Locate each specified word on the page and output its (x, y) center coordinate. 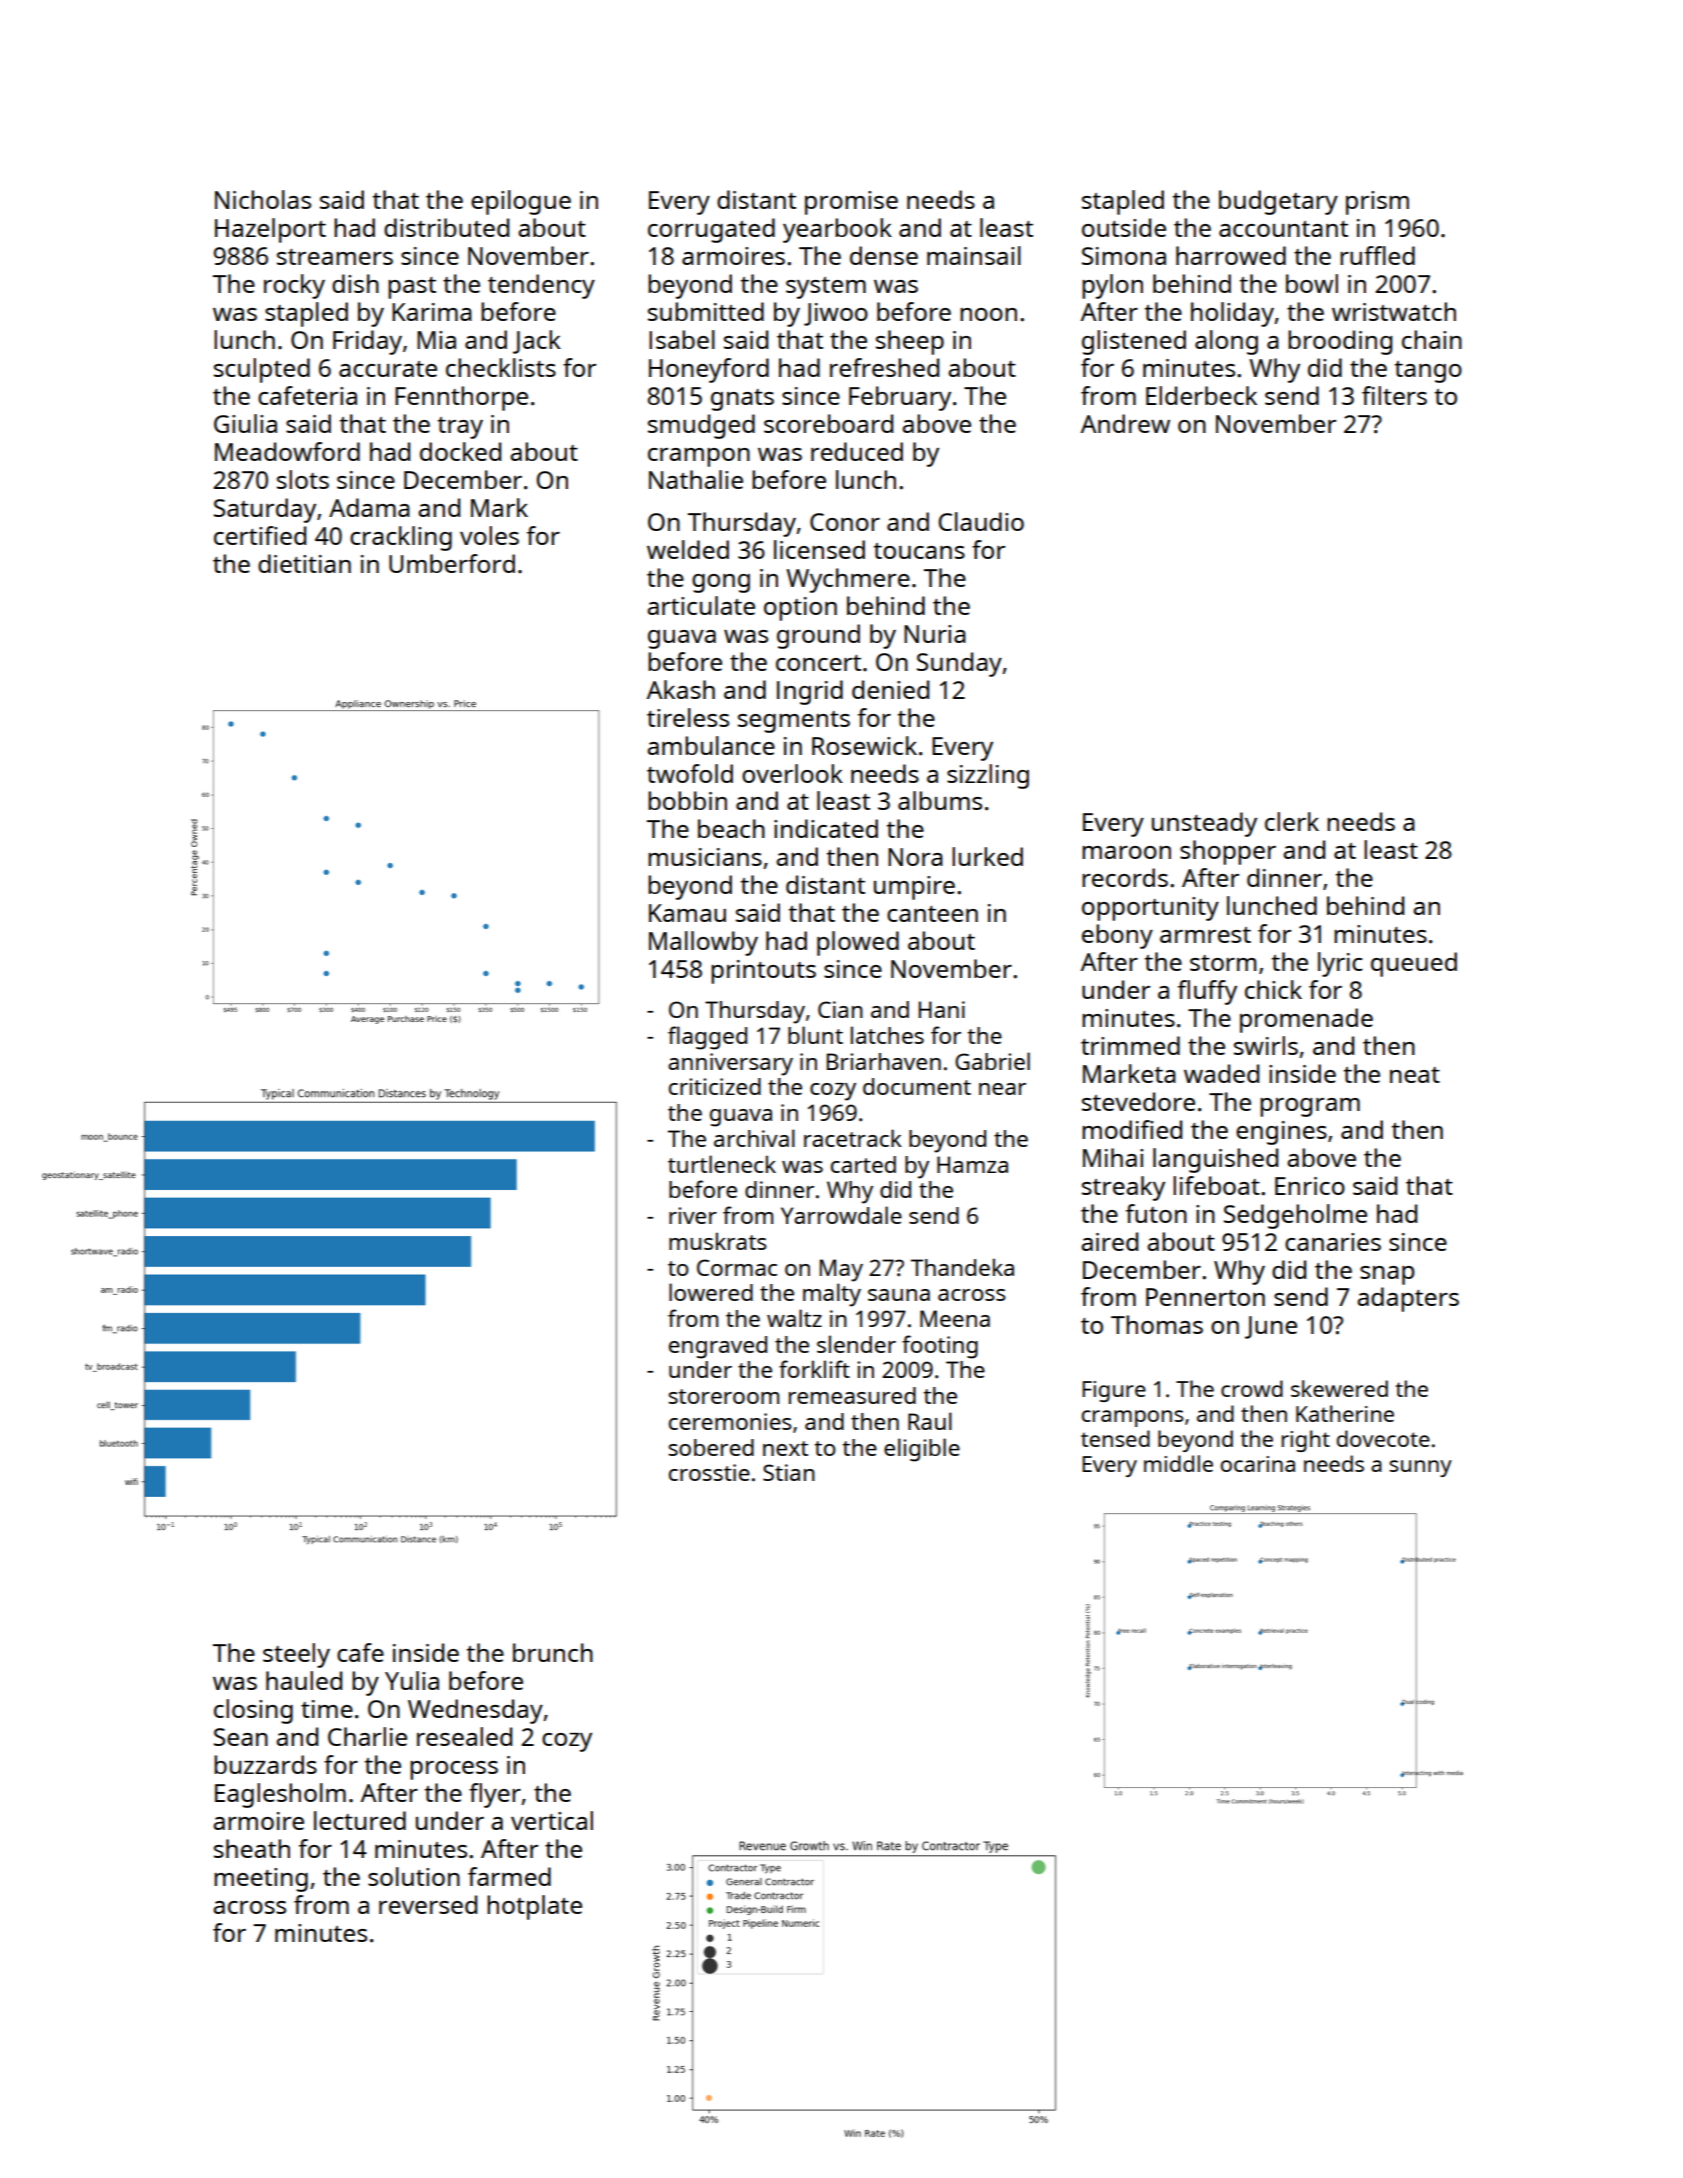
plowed (858, 943)
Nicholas (263, 199)
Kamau (687, 913)
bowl (1312, 283)
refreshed (884, 367)
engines (1281, 1133)
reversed (428, 1904)
